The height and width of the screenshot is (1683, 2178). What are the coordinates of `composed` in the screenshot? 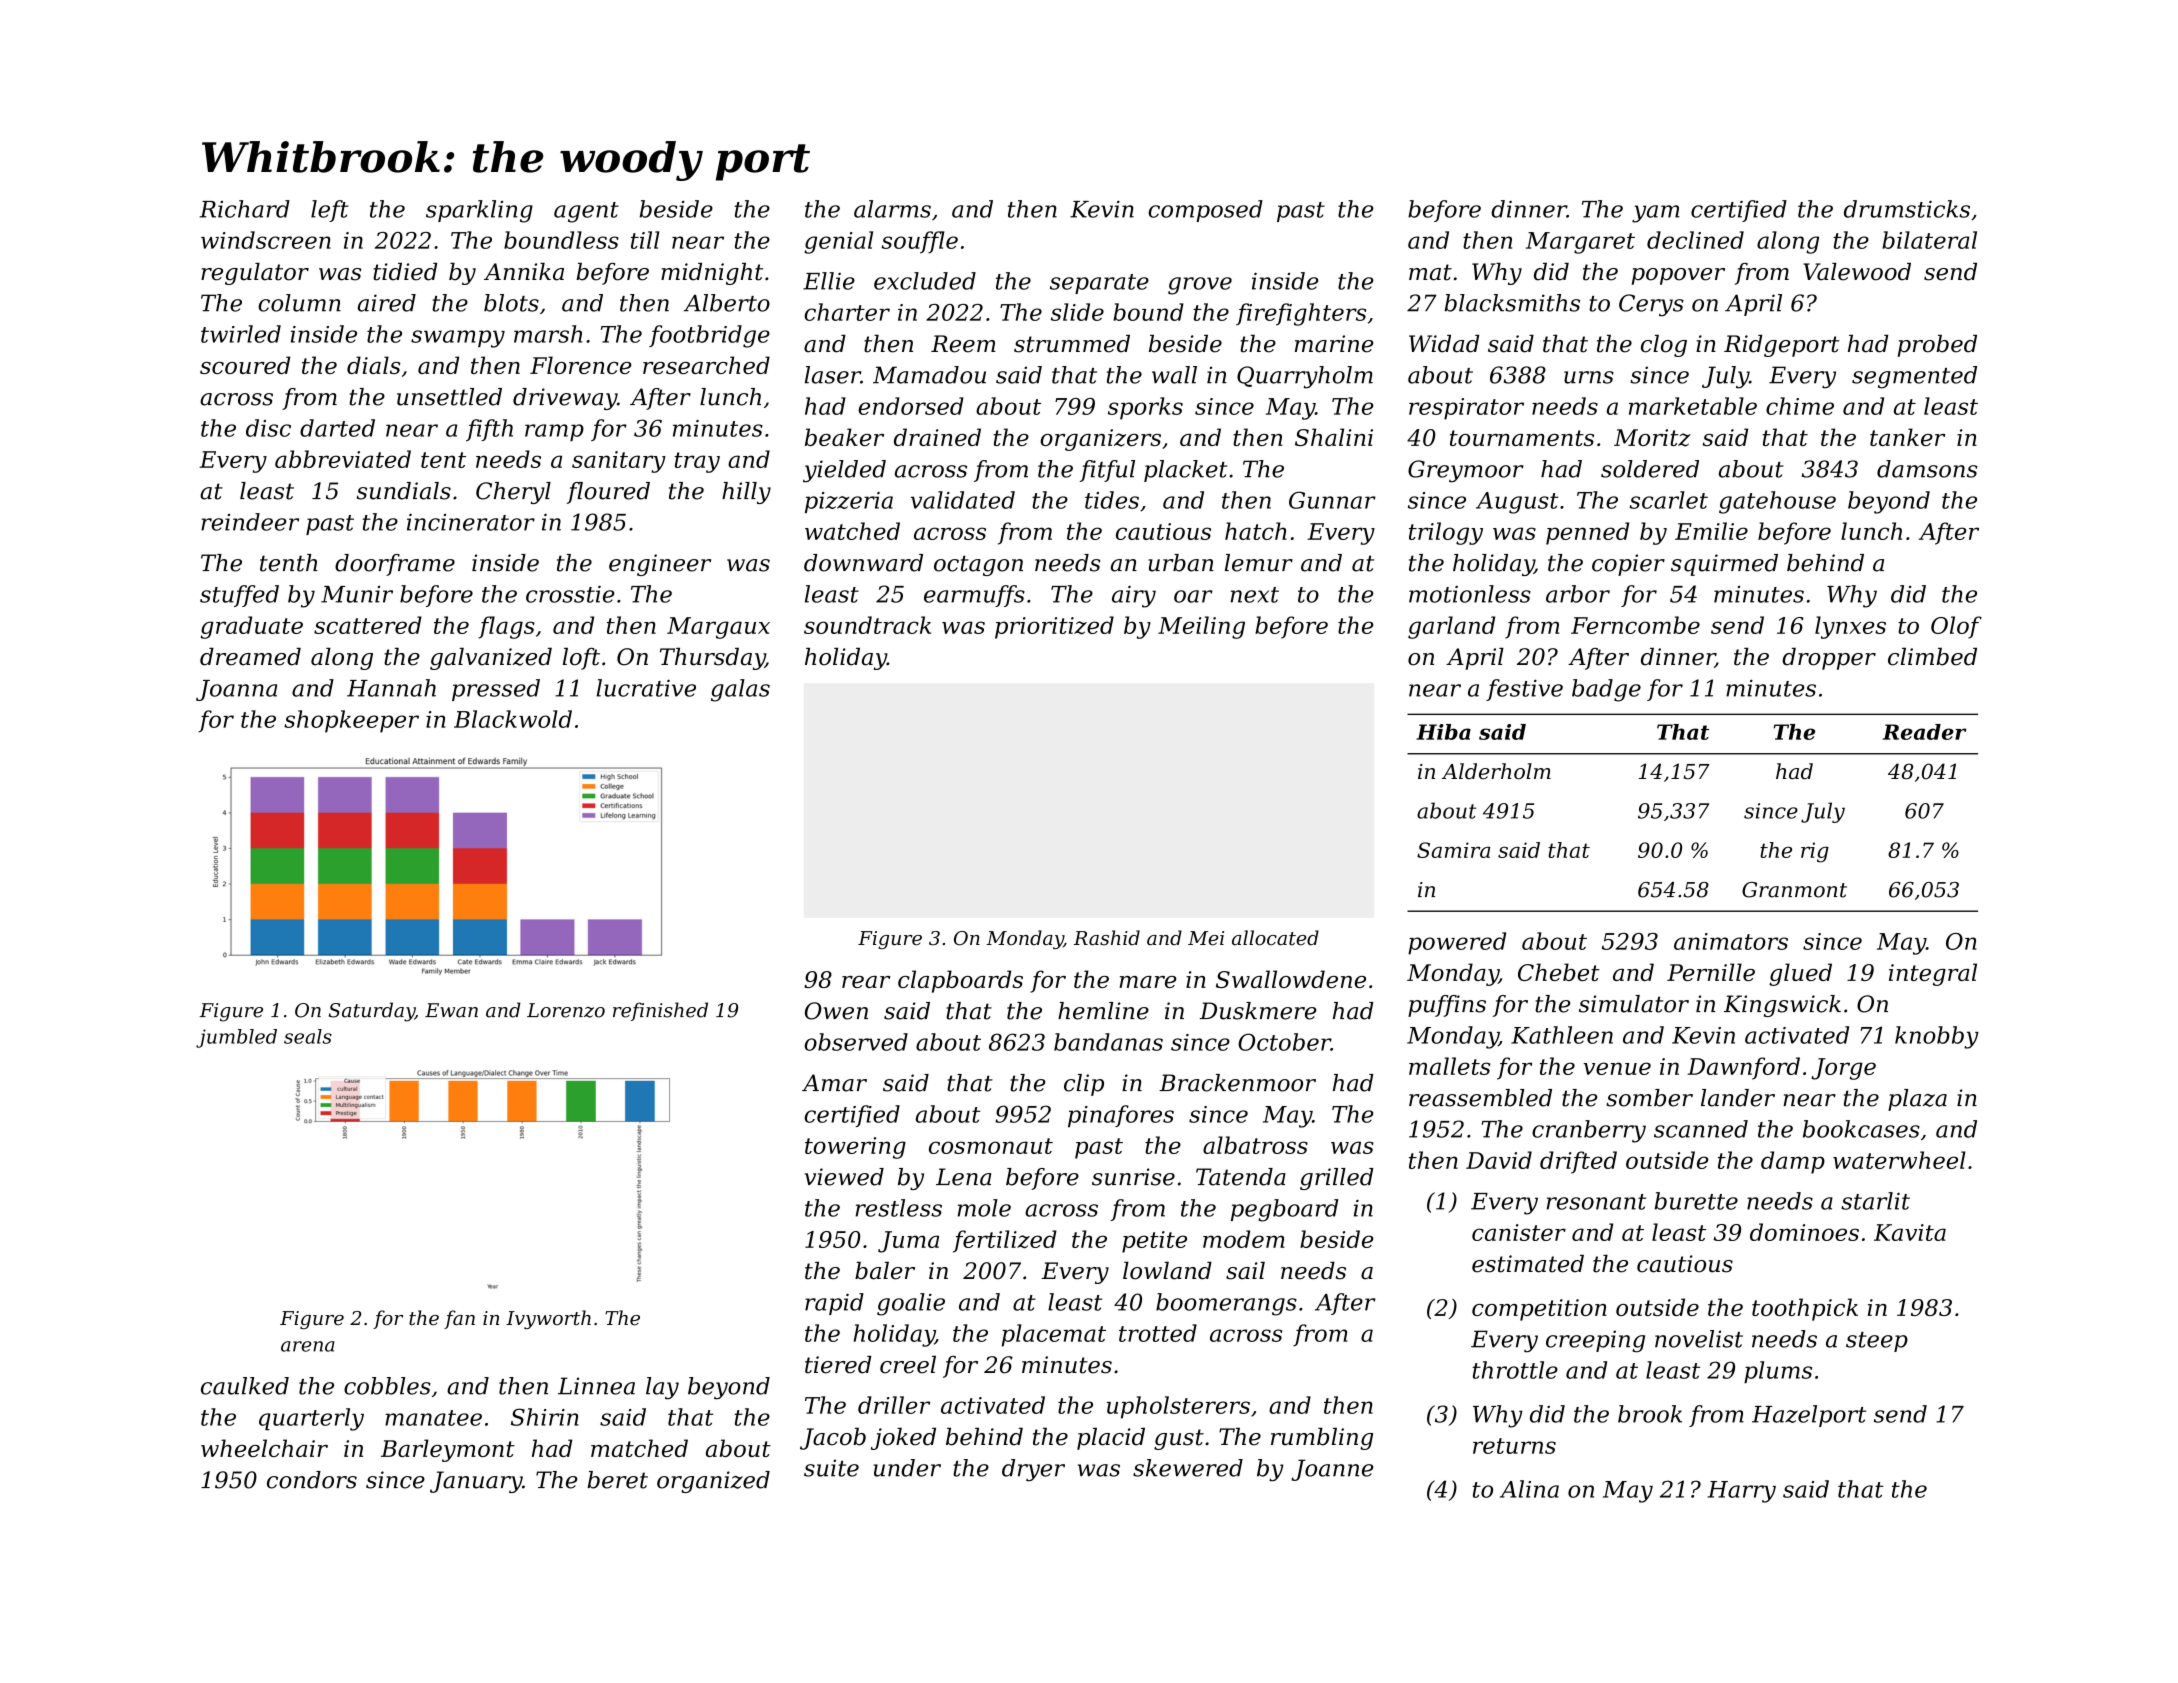 It's located at (1205, 211).
